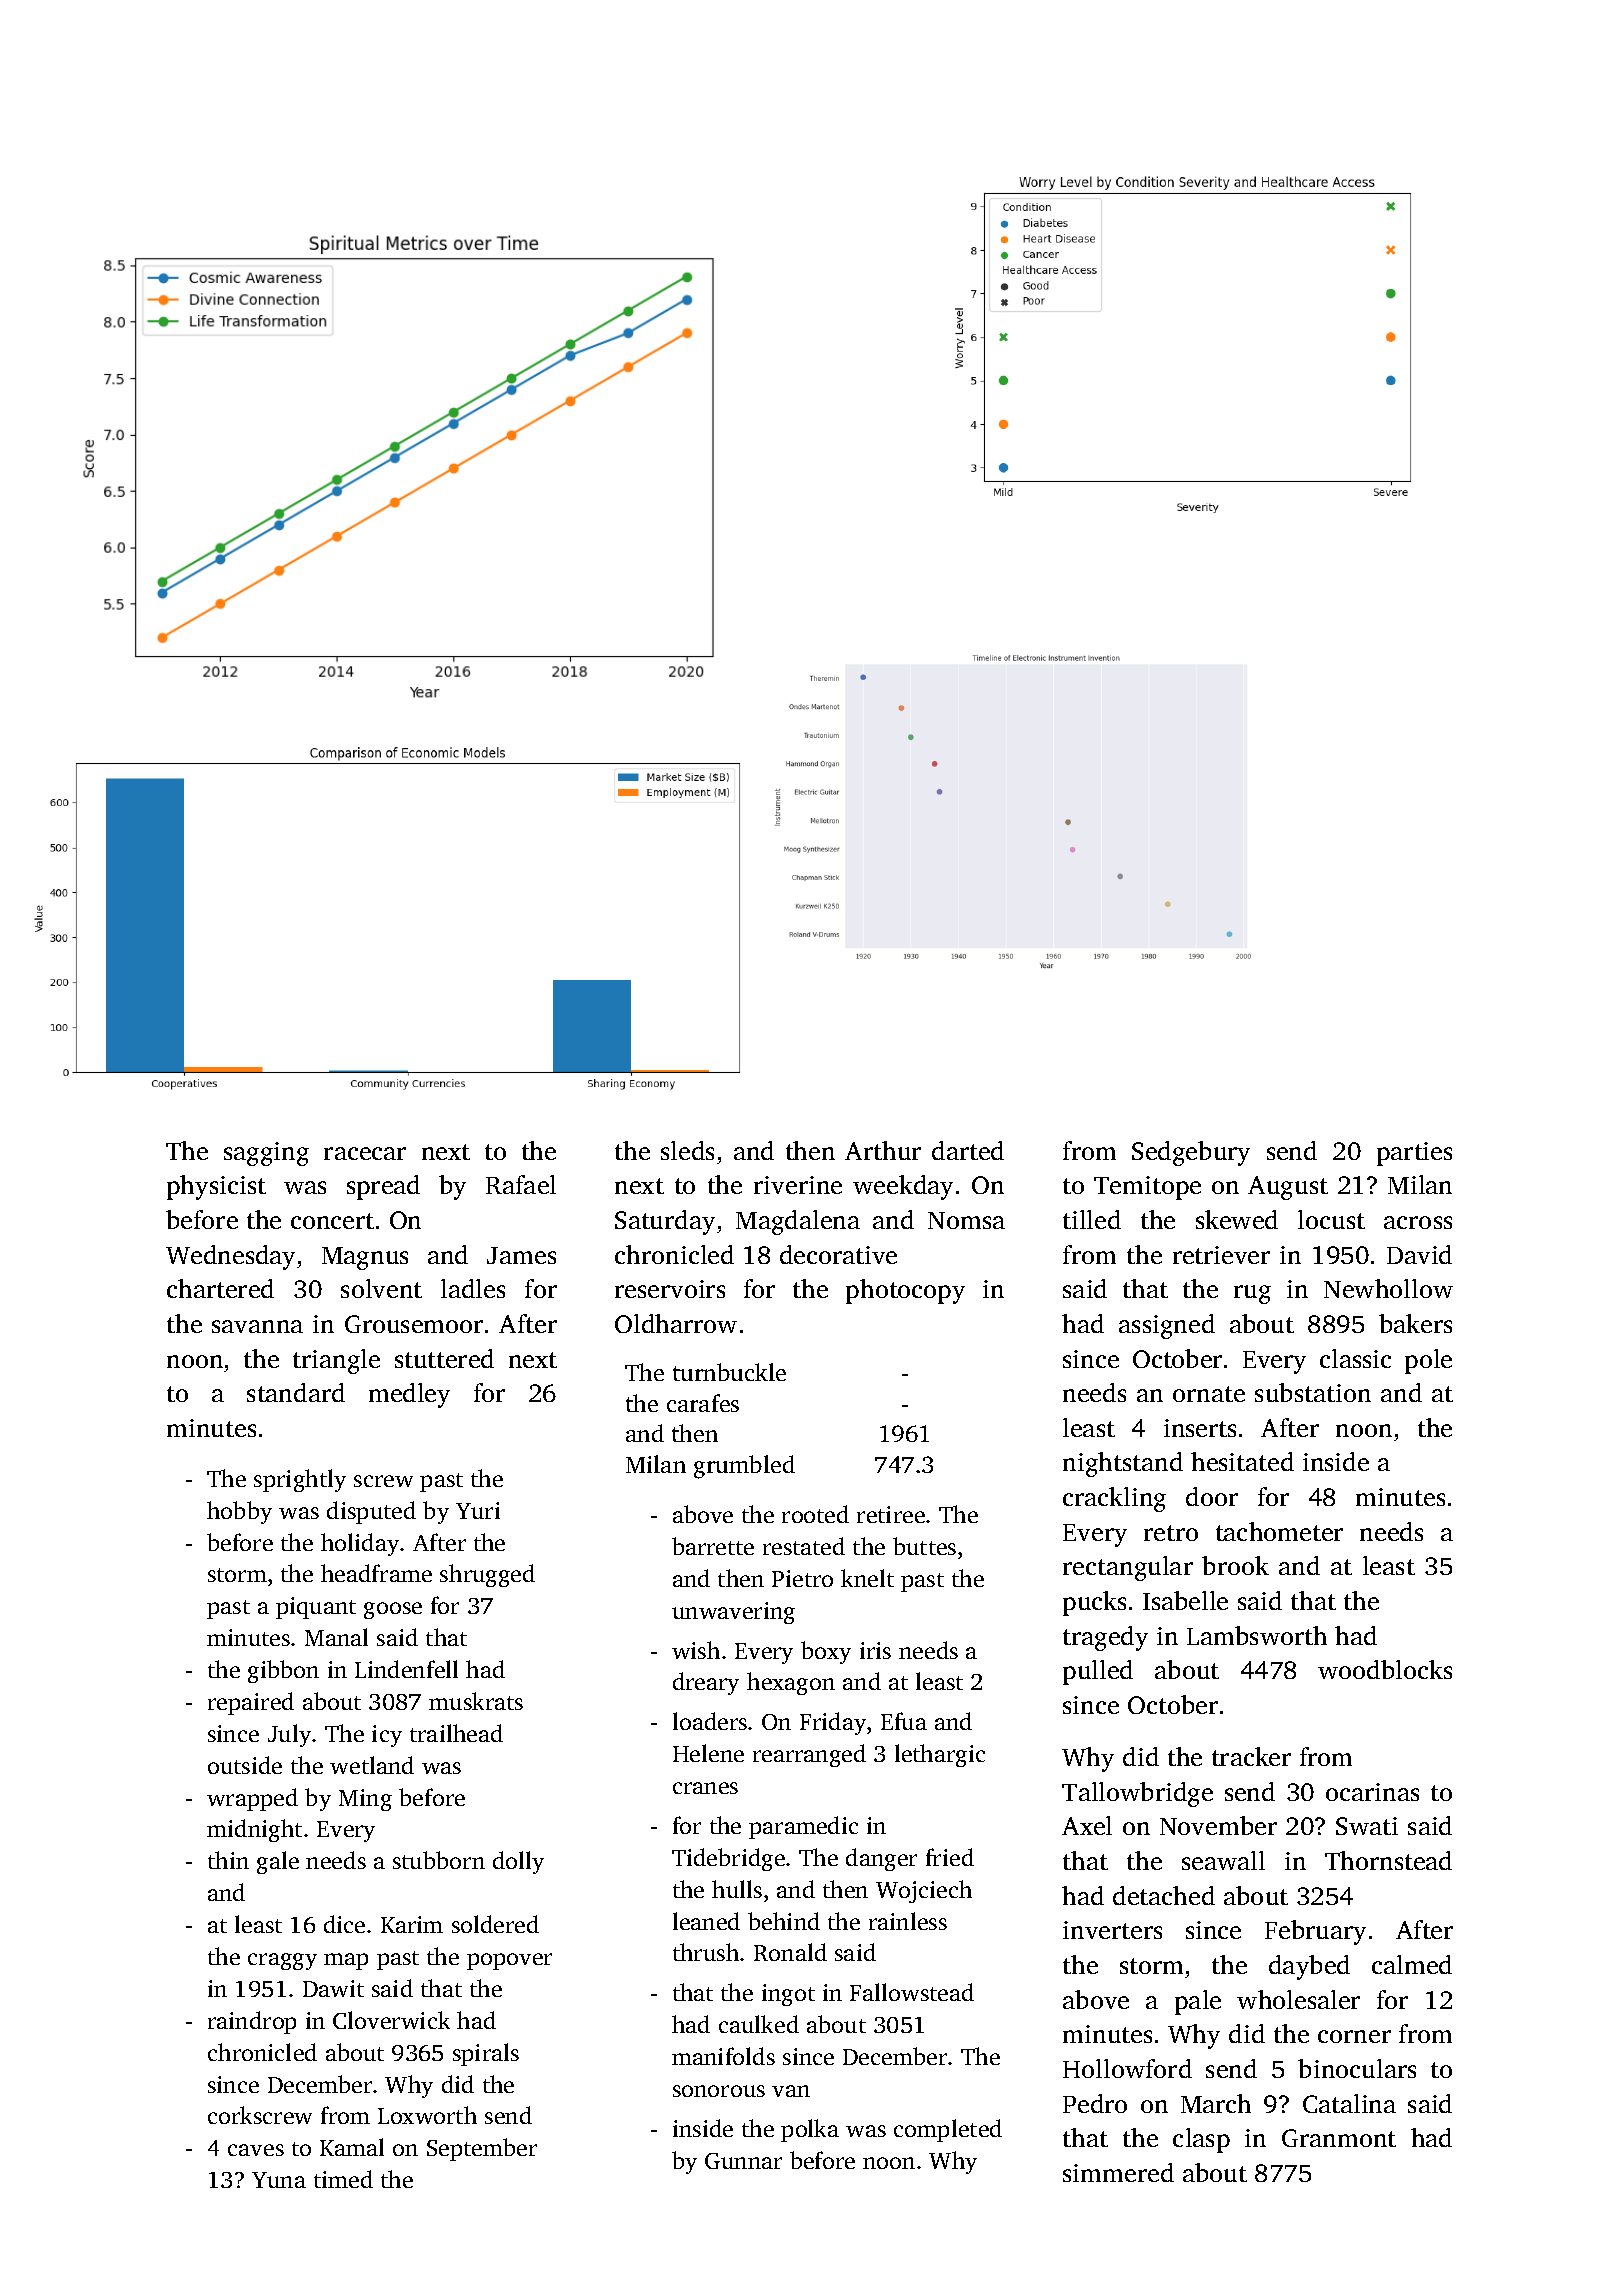 This screenshot has width=1620, height=2292. Describe the element at coordinates (256, 2150) in the screenshot. I see `caves` at that location.
